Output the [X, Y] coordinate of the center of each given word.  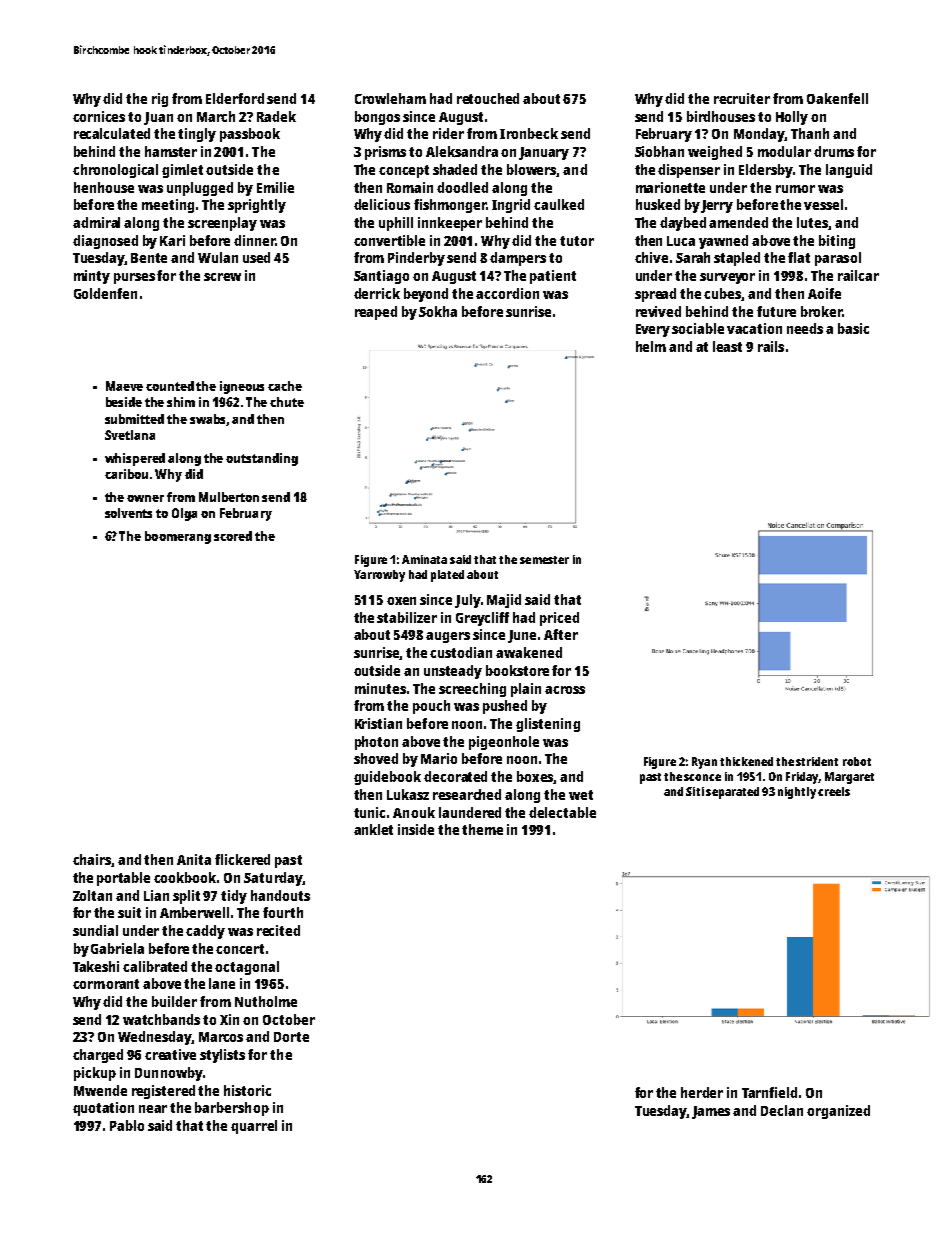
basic [853, 328]
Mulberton [229, 497]
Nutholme [266, 1001]
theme [482, 829]
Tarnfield [769, 1092]
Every [653, 330]
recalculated [112, 133]
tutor [577, 241]
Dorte [291, 1037]
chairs [92, 860]
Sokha [438, 311]
